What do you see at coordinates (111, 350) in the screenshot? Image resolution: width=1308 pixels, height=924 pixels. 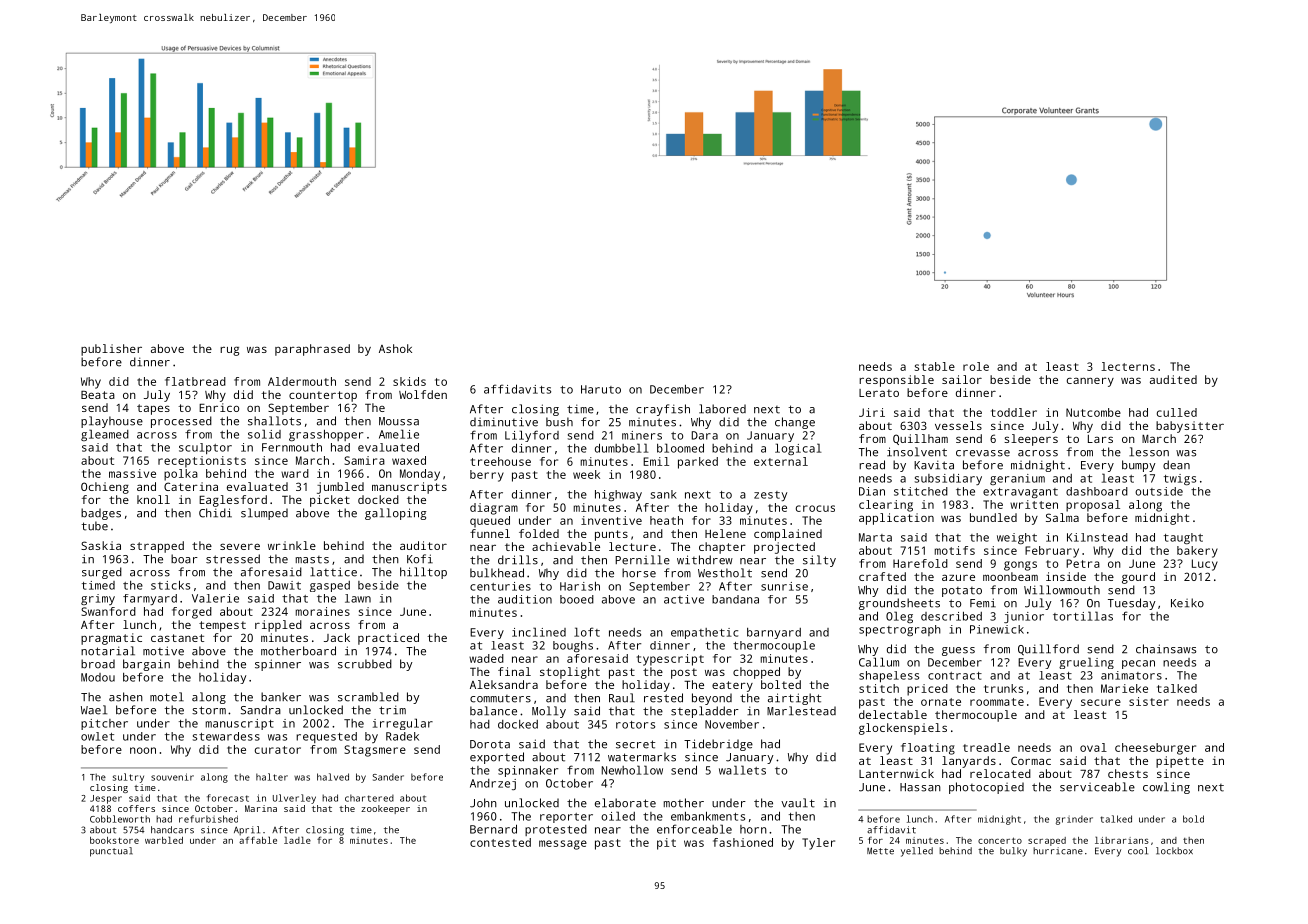 I see `publisher` at bounding box center [111, 350].
